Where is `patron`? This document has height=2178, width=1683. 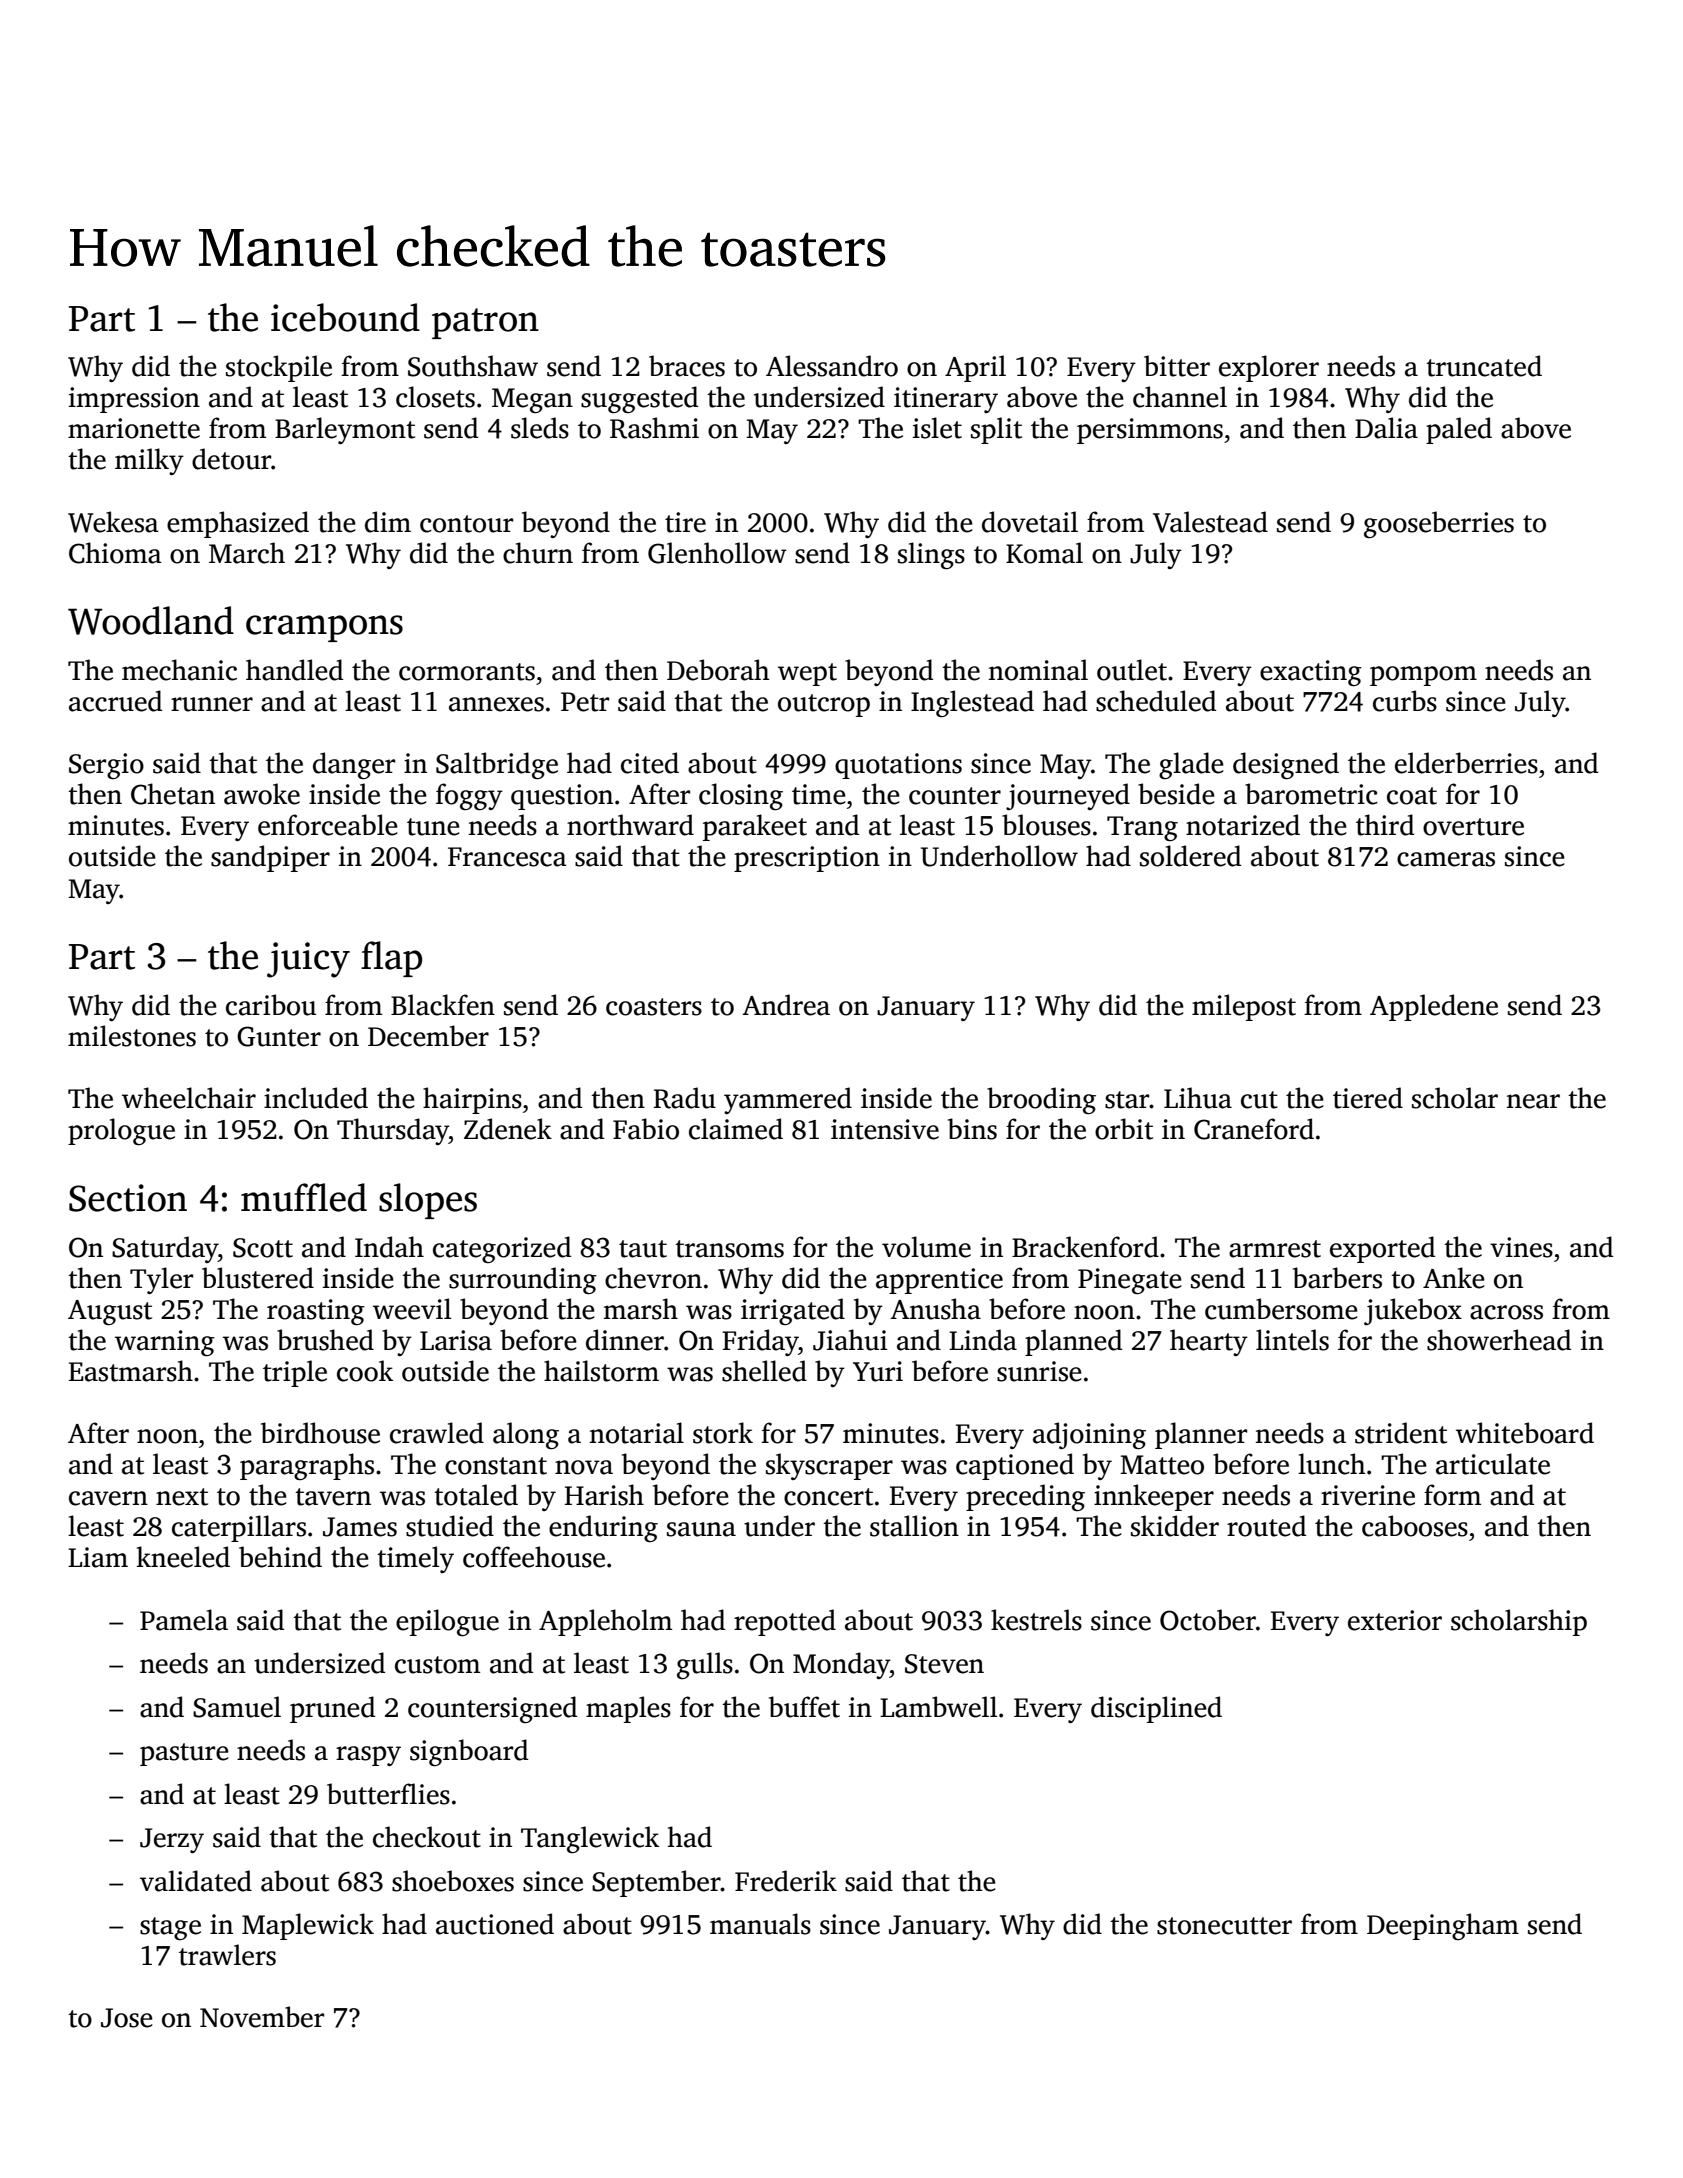 patron is located at coordinates (485, 323).
